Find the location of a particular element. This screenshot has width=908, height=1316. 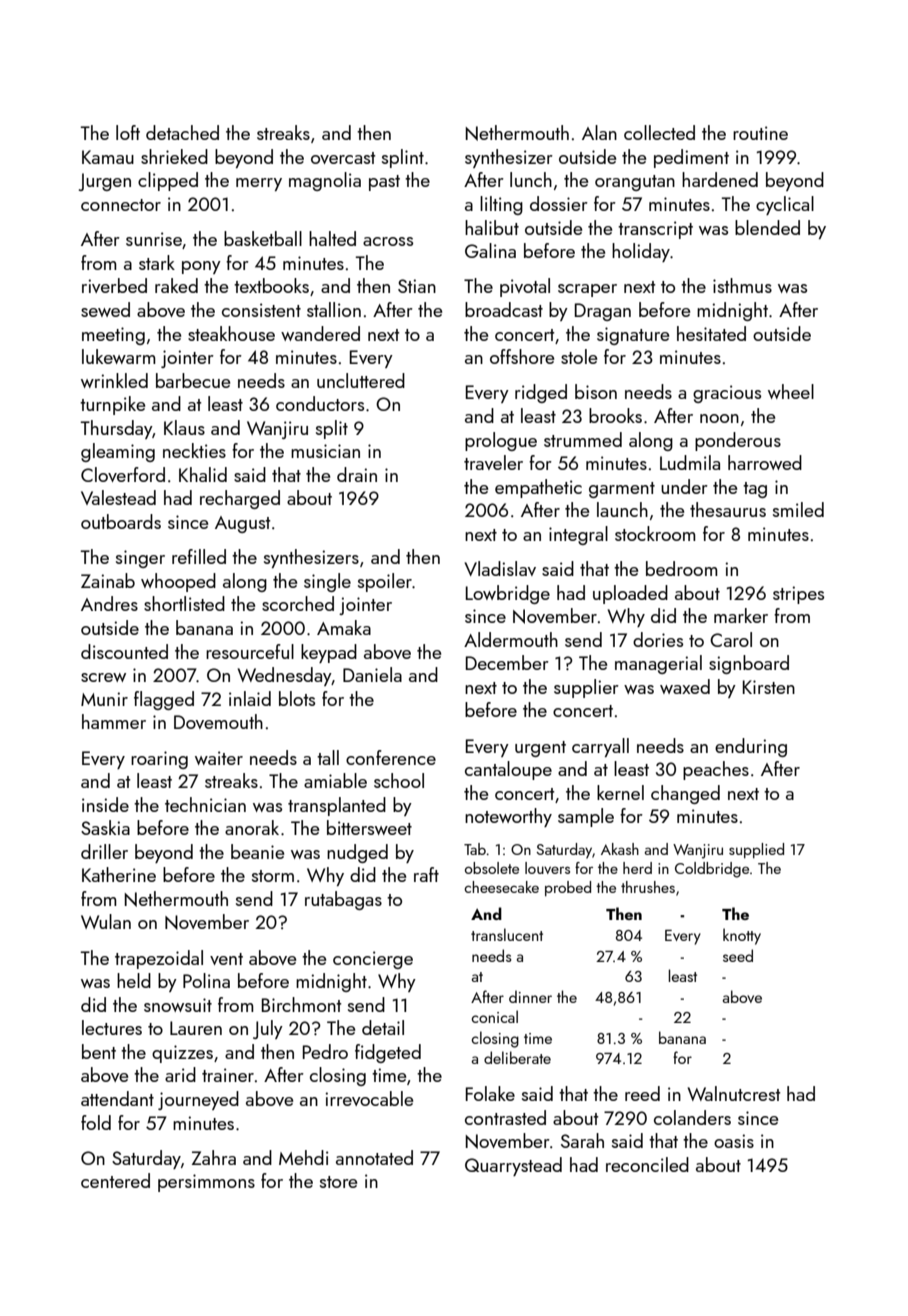

fold is located at coordinates (96, 1122).
